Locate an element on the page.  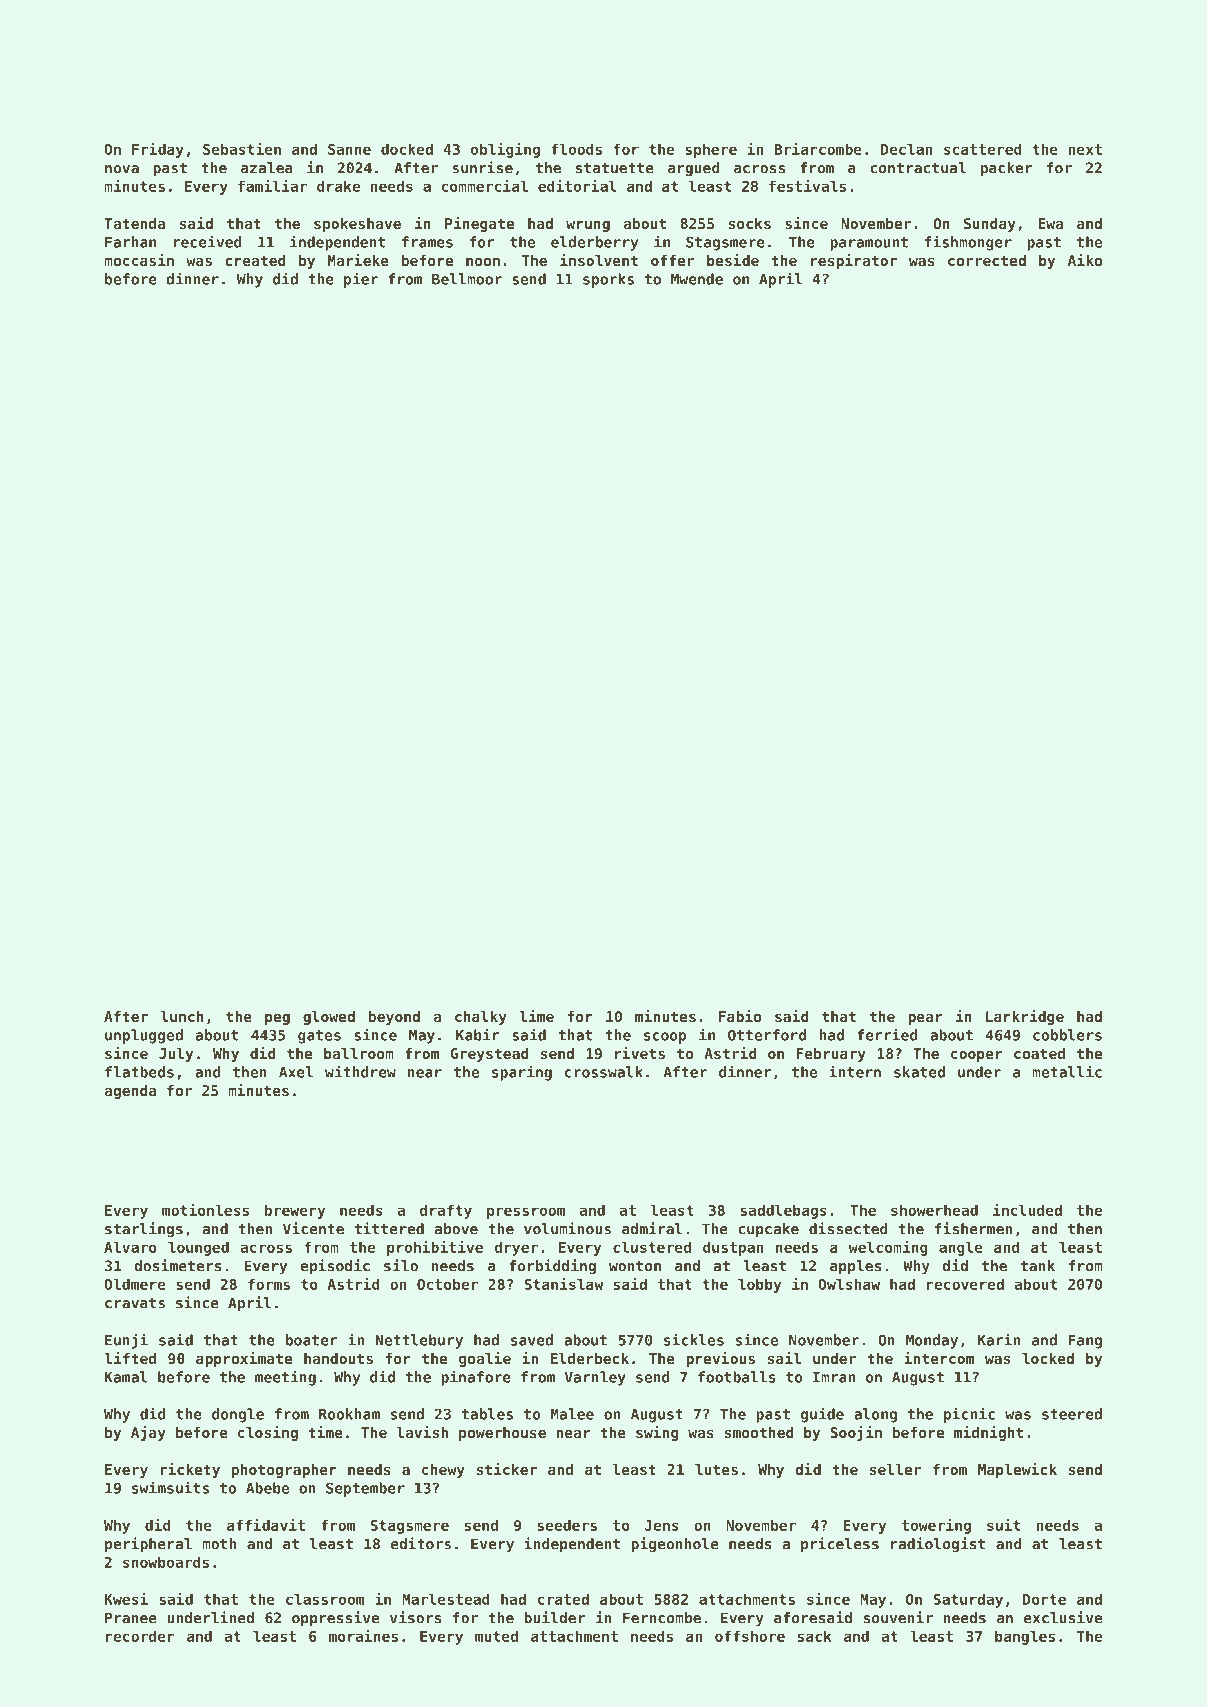
pear is located at coordinates (925, 1019).
